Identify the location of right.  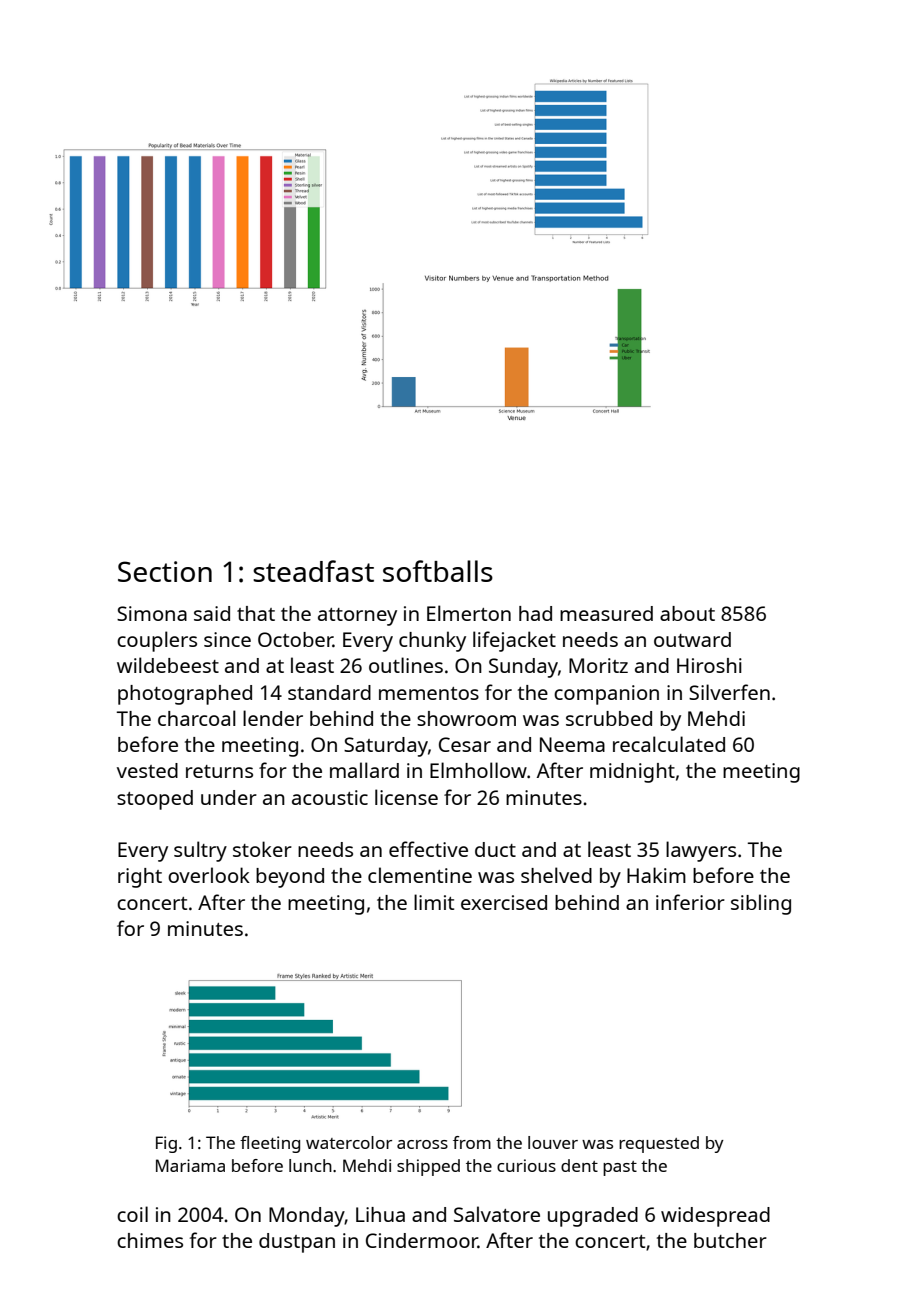
(140, 878).
